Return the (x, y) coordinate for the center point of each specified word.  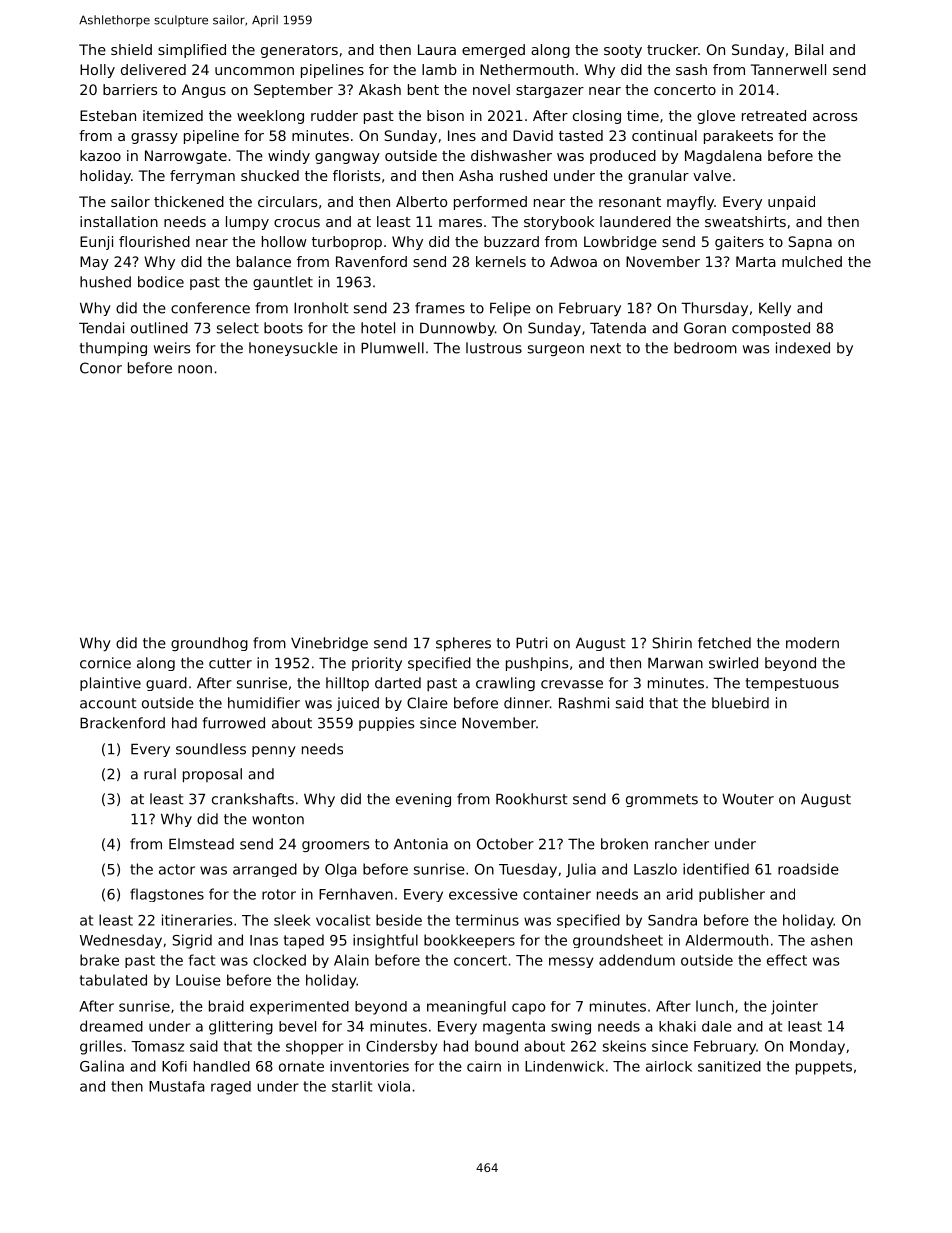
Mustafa (177, 1086)
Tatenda (618, 328)
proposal (212, 775)
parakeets (738, 137)
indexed (803, 348)
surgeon (556, 350)
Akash (380, 89)
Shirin (672, 643)
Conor (101, 368)
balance (264, 261)
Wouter (748, 799)
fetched (724, 643)
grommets (662, 800)
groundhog (209, 644)
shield (131, 49)
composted (771, 329)
